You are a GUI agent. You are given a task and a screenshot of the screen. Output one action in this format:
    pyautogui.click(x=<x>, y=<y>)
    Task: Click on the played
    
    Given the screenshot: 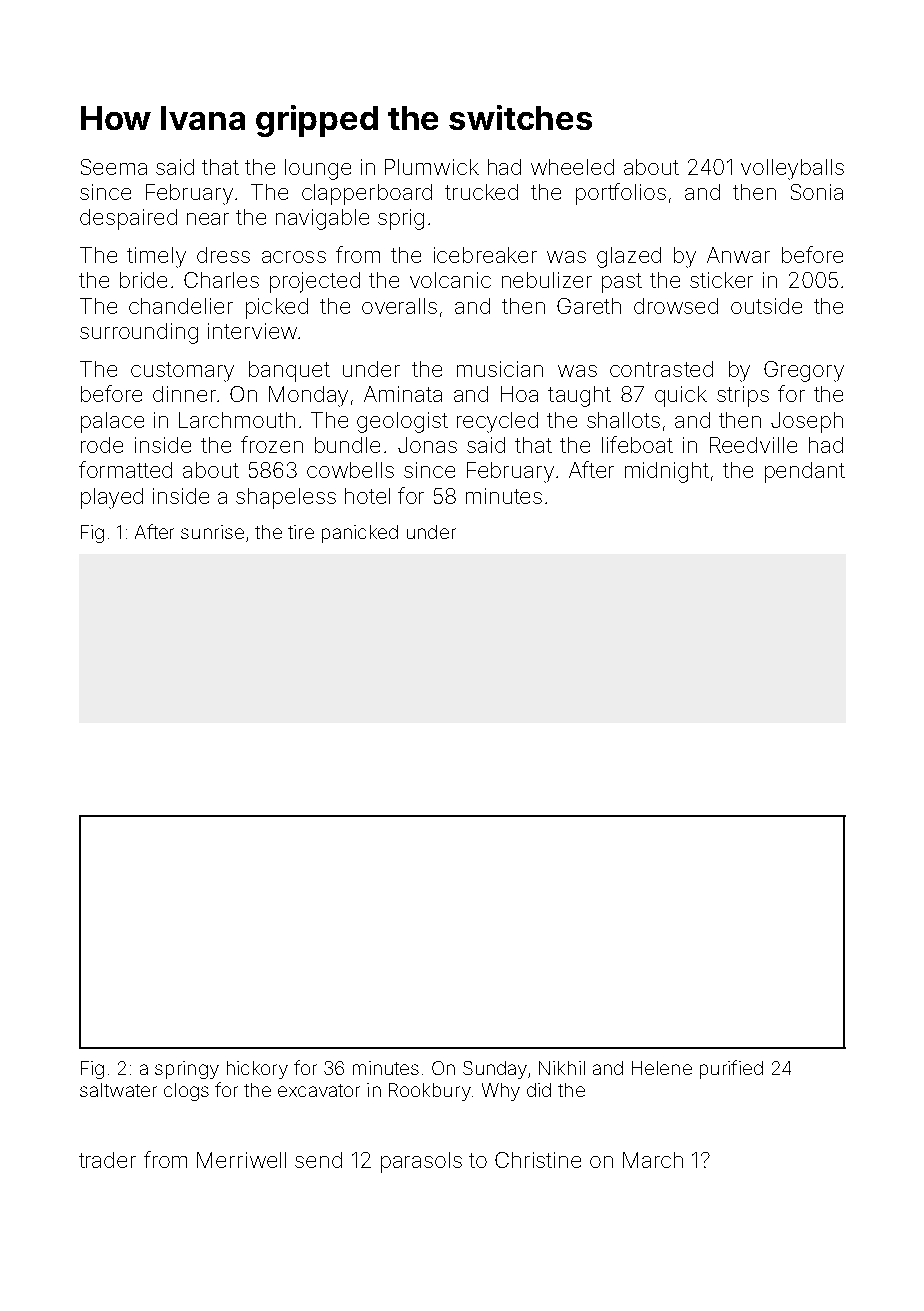 What is the action you would take?
    pyautogui.click(x=112, y=498)
